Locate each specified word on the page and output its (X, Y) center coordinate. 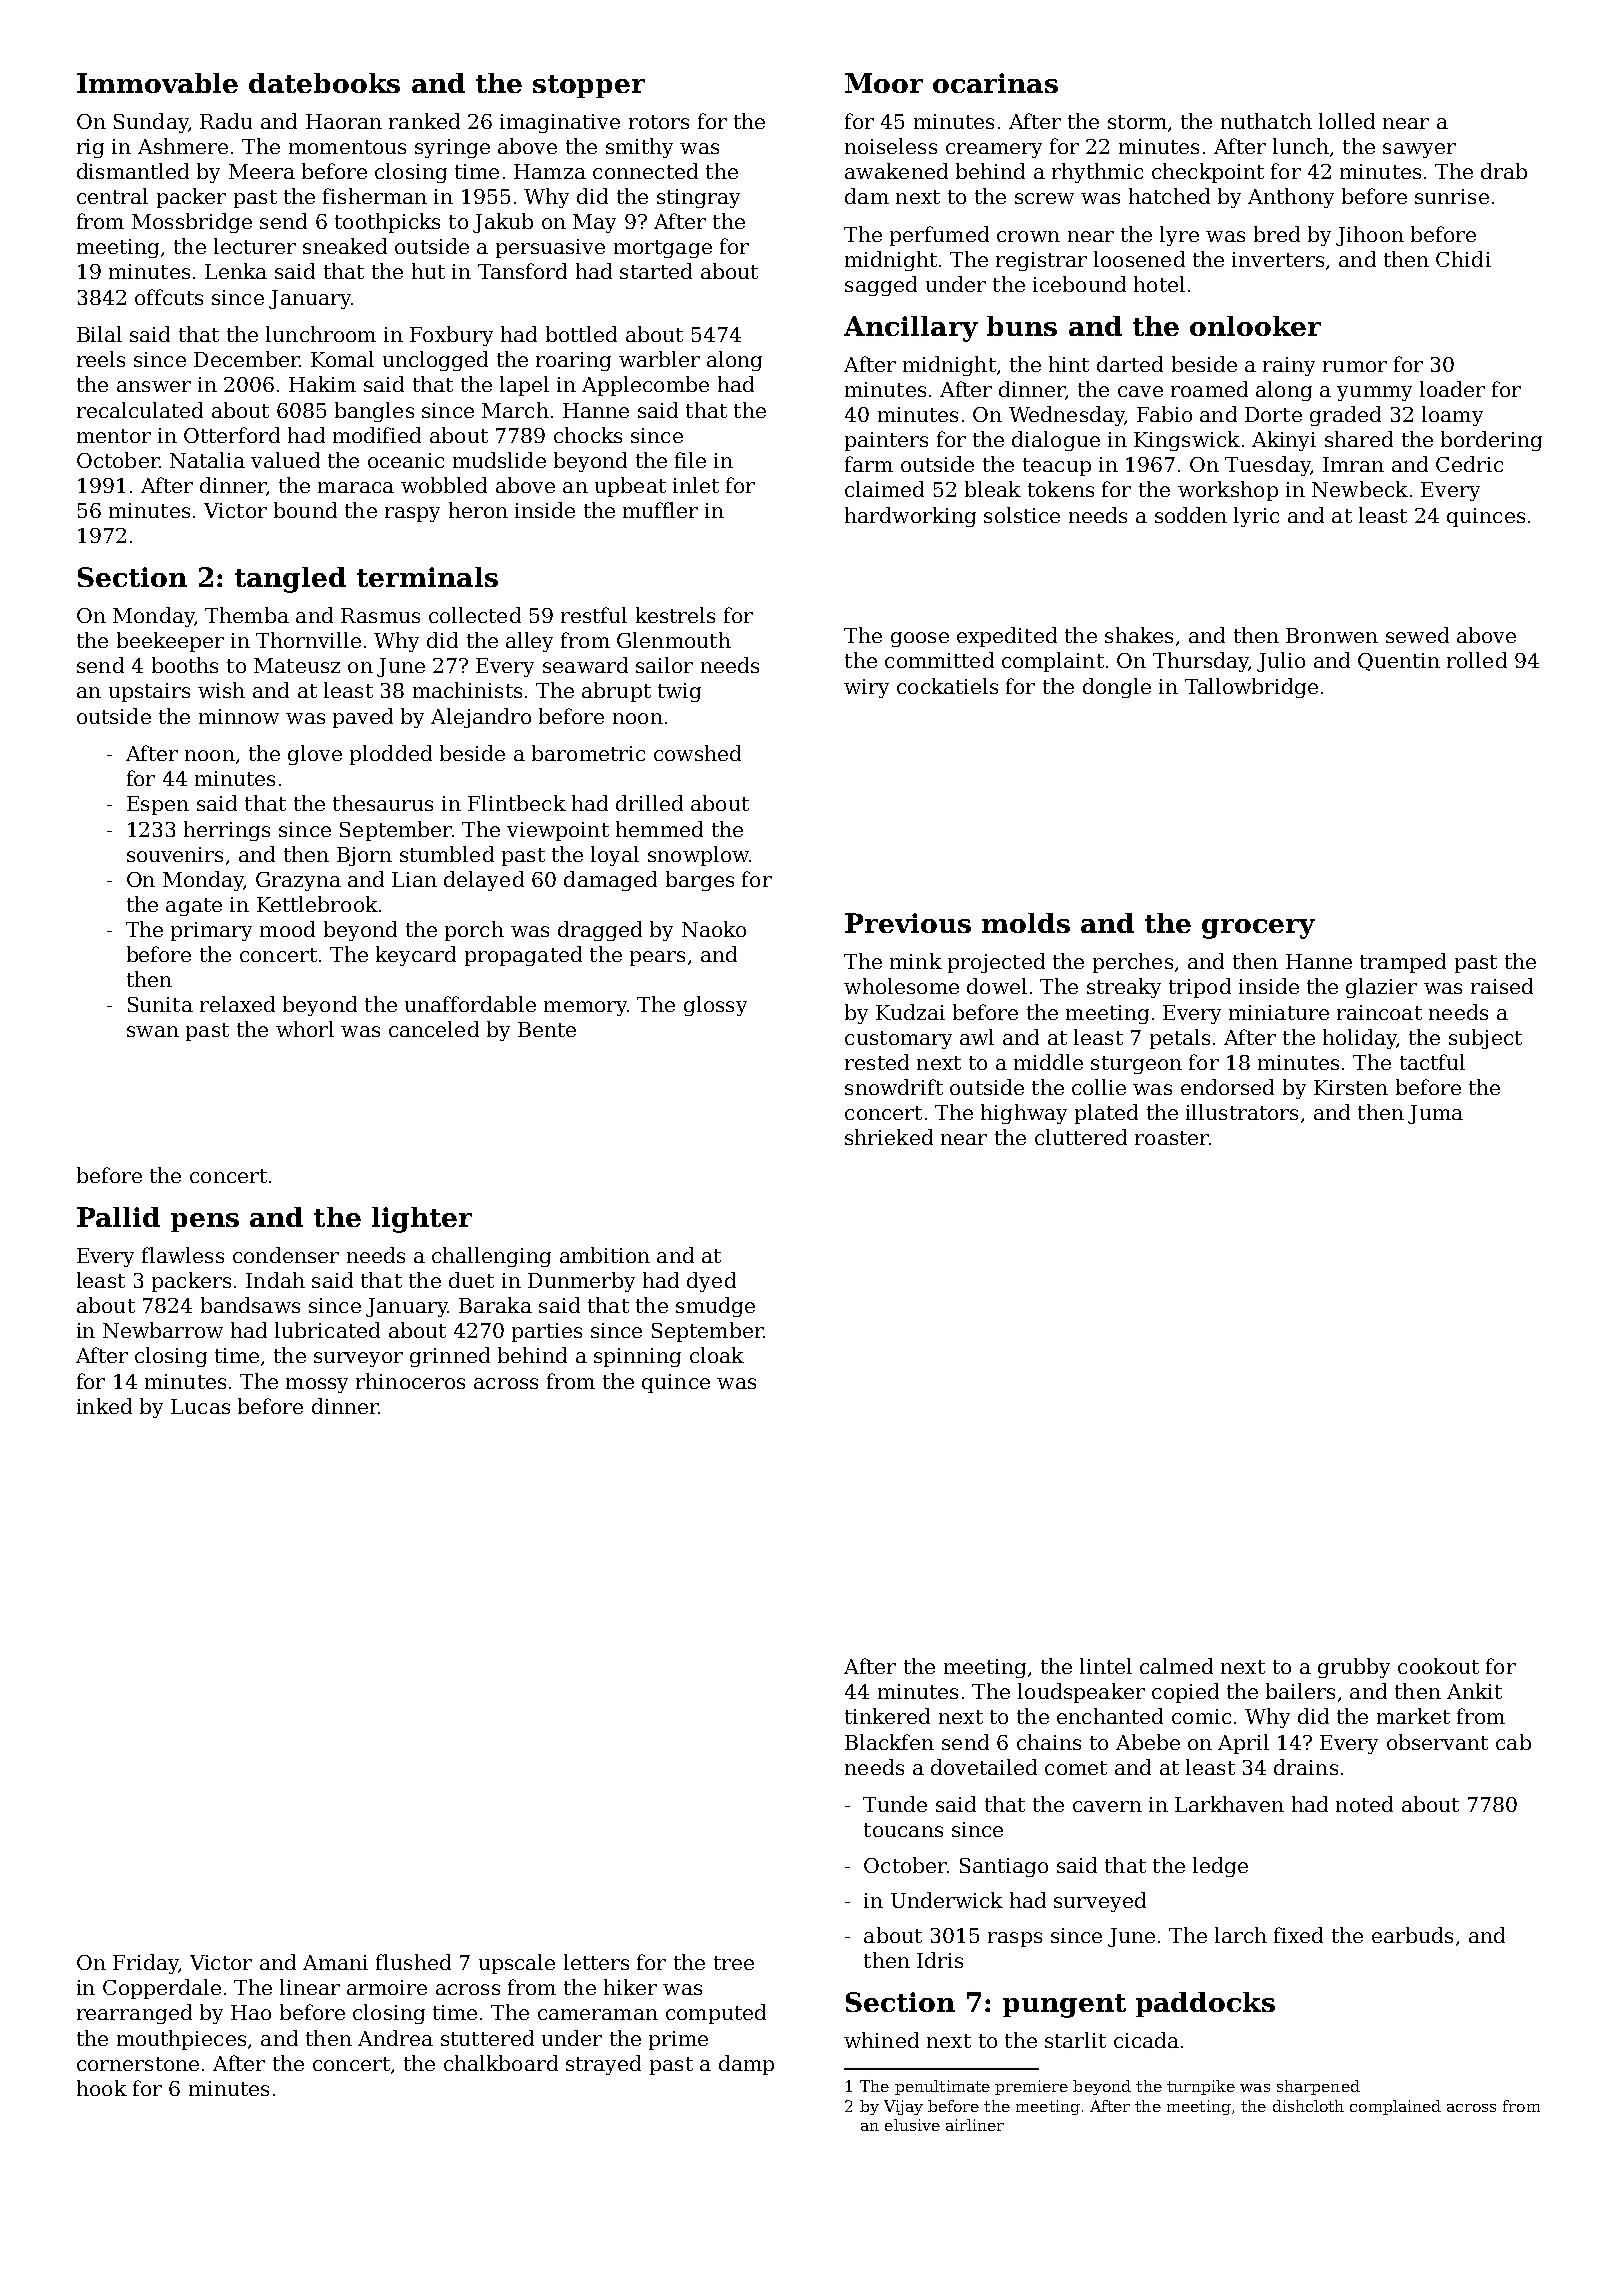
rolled (1477, 660)
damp (746, 2065)
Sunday (151, 123)
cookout (1438, 1666)
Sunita (160, 1004)
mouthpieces (181, 2040)
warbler (659, 359)
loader (1452, 389)
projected (996, 963)
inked (104, 1406)
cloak (717, 1355)
